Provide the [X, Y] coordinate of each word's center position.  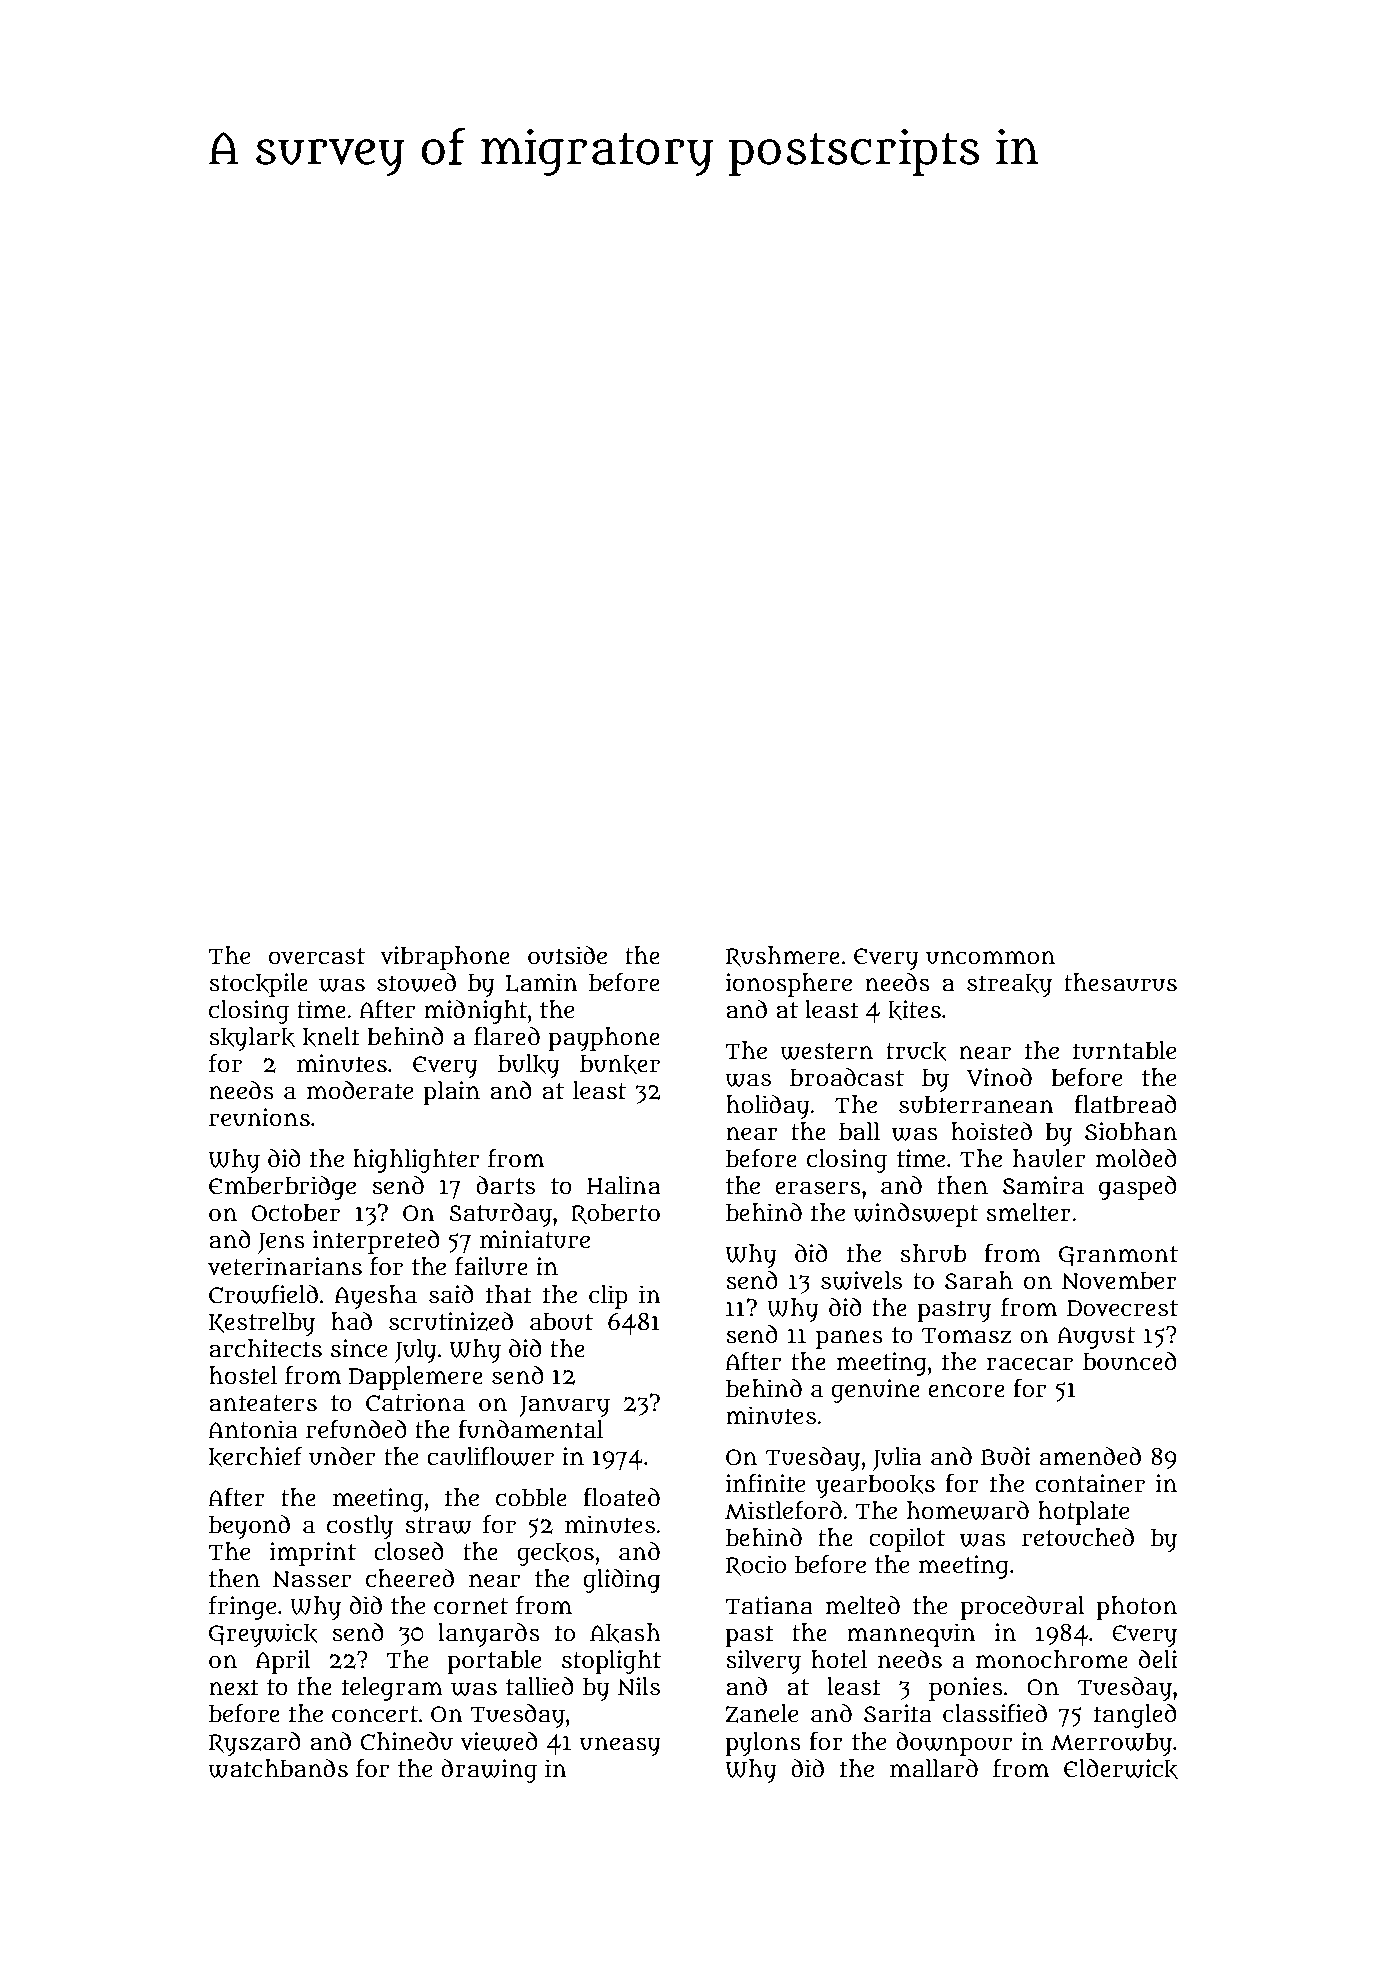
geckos [555, 1554]
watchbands [278, 1768]
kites [914, 1010]
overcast [317, 956]
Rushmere [783, 956]
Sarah [979, 1280]
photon [1136, 1608]
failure [491, 1266]
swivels [861, 1280]
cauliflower [490, 1456]
